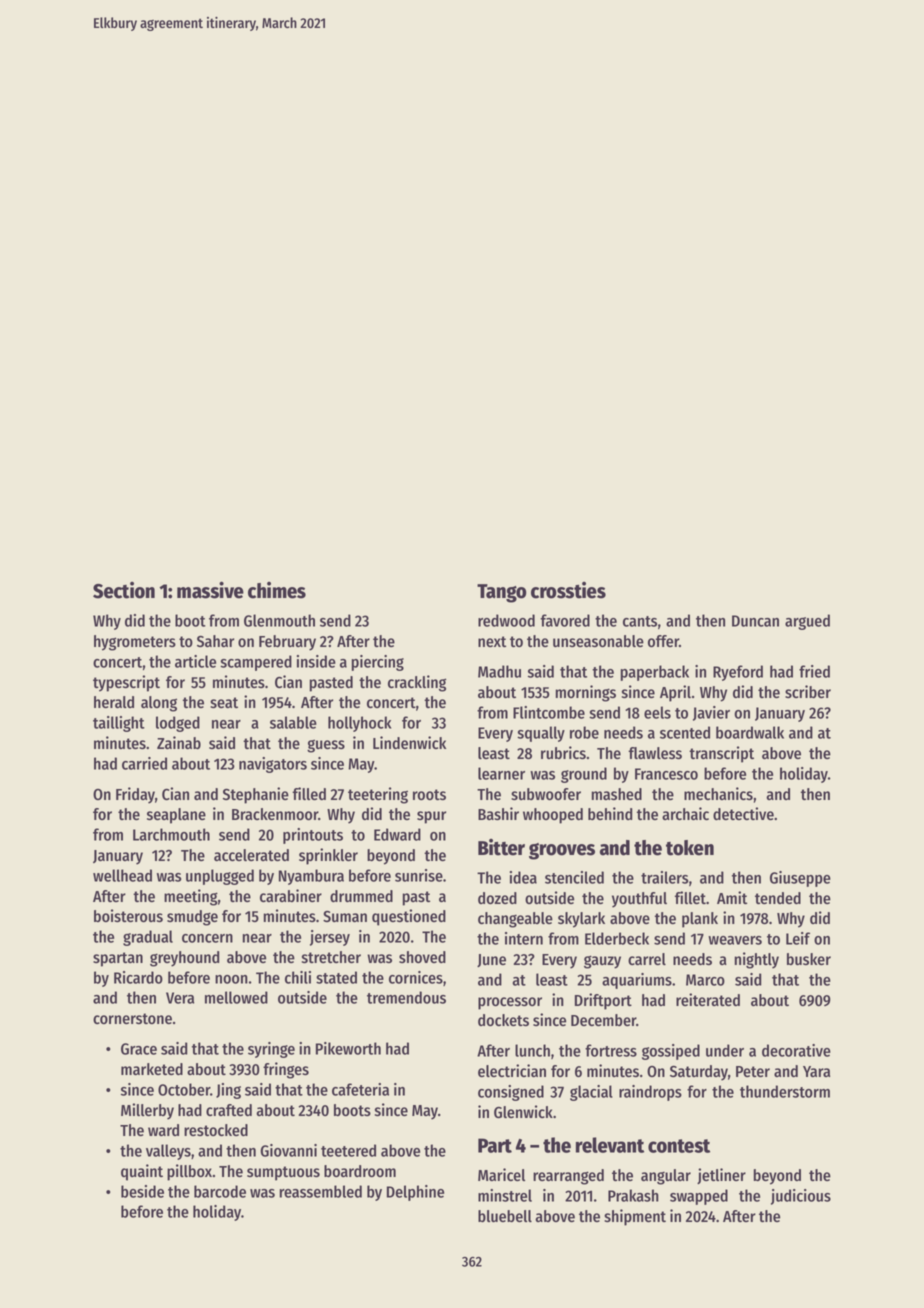 Image resolution: width=924 pixels, height=1308 pixels. What do you see at coordinates (135, 643) in the image?
I see `hygrometers` at bounding box center [135, 643].
